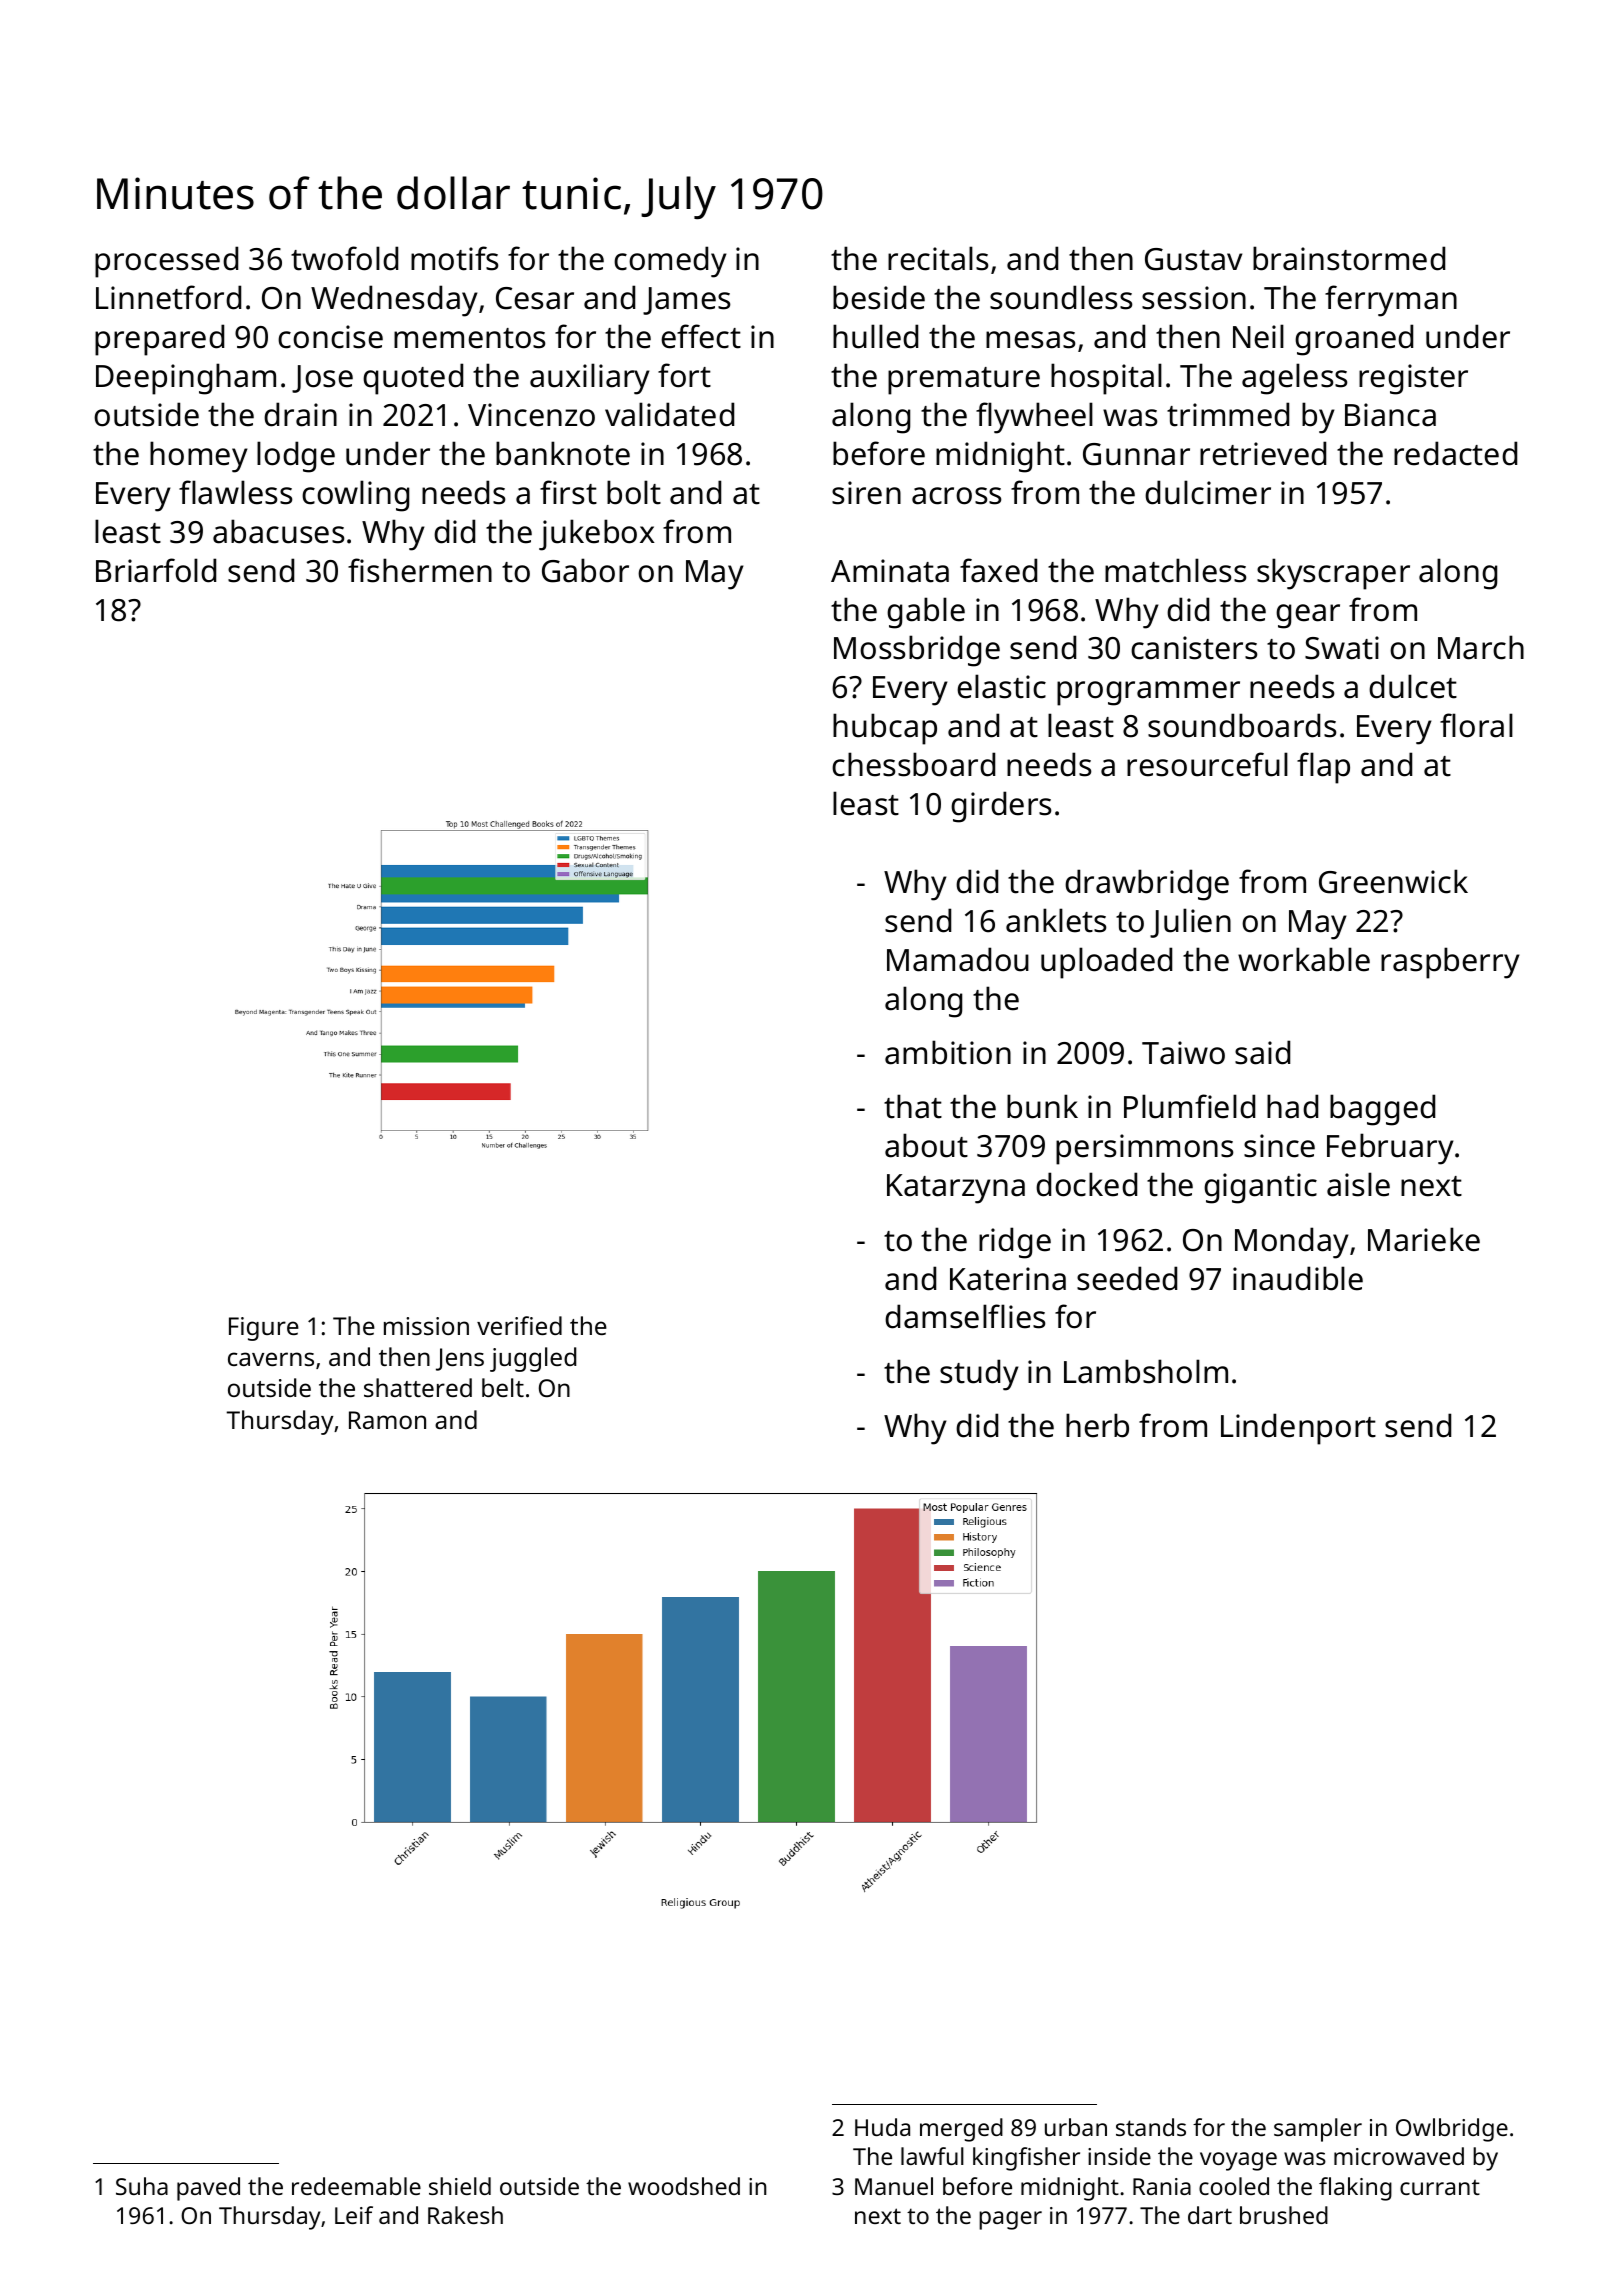 Image resolution: width=1620 pixels, height=2292 pixels. Describe the element at coordinates (271, 1359) in the screenshot. I see `caverns` at that location.
